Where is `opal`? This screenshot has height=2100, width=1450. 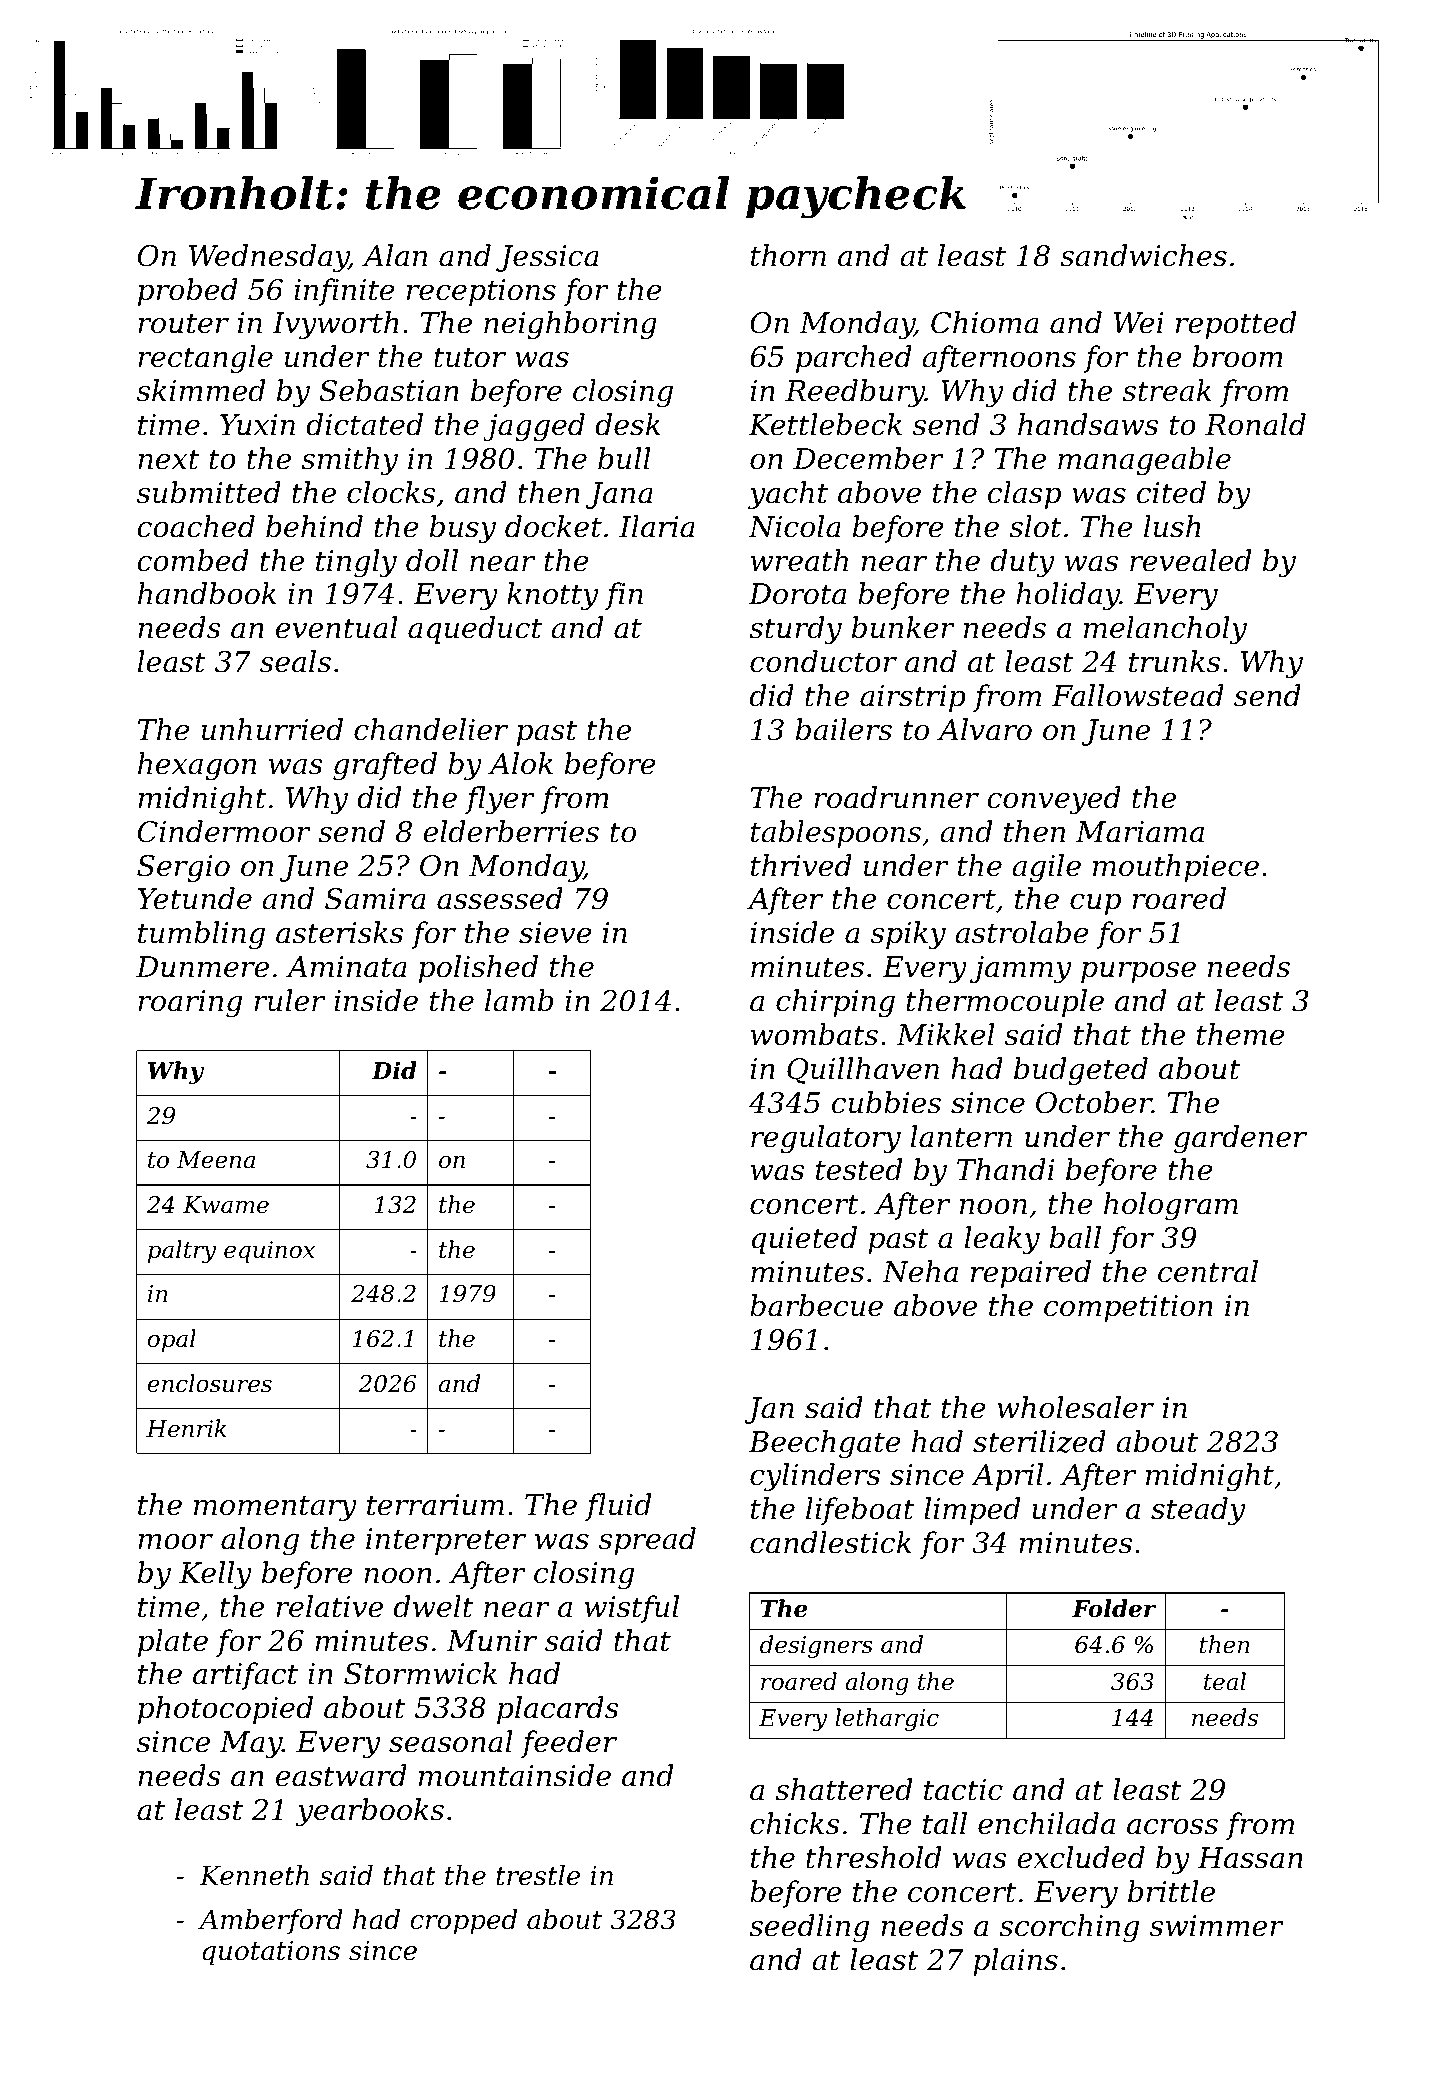
opal is located at coordinates (172, 1340).
